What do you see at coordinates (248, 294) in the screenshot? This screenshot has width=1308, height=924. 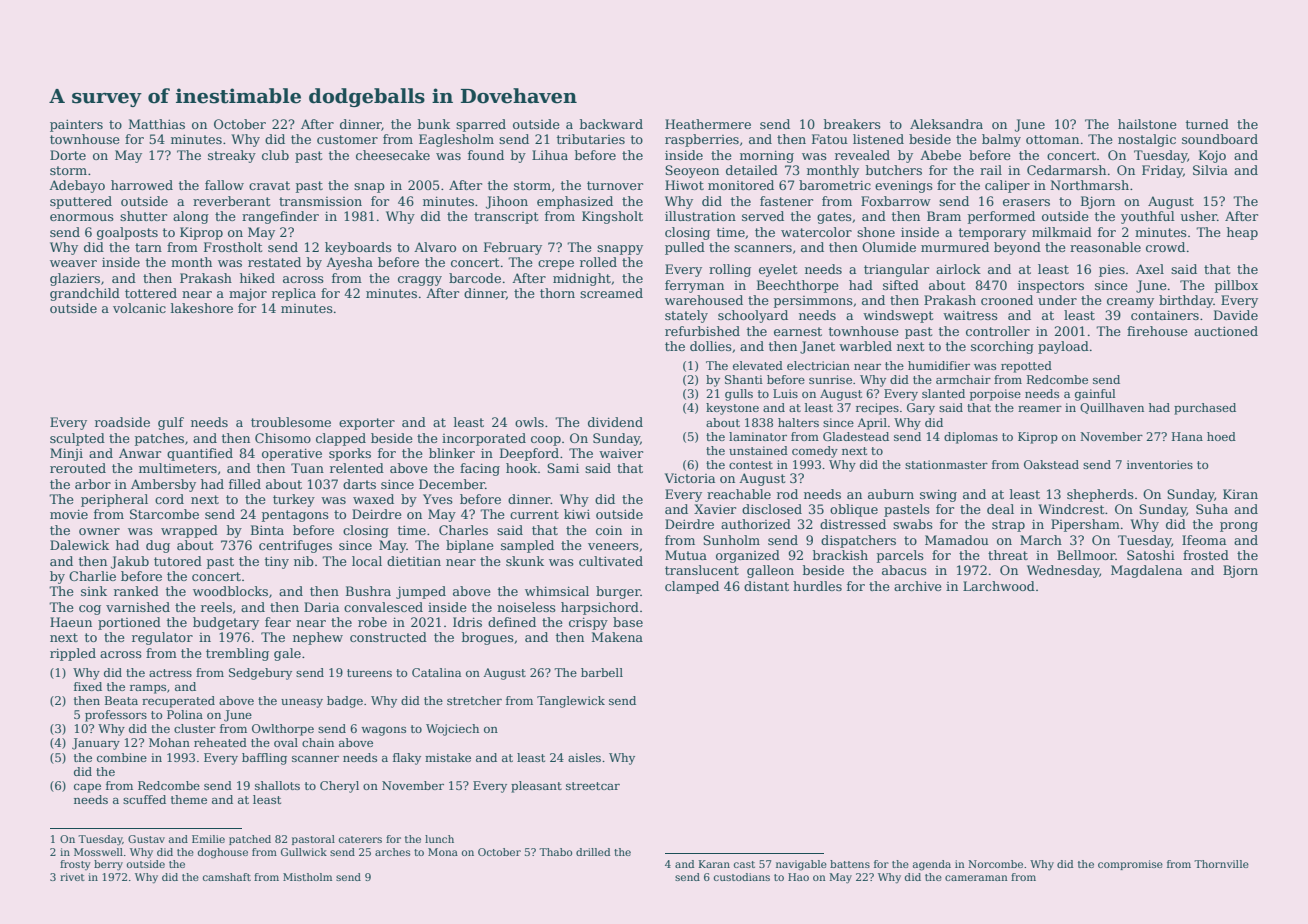 I see `major` at bounding box center [248, 294].
